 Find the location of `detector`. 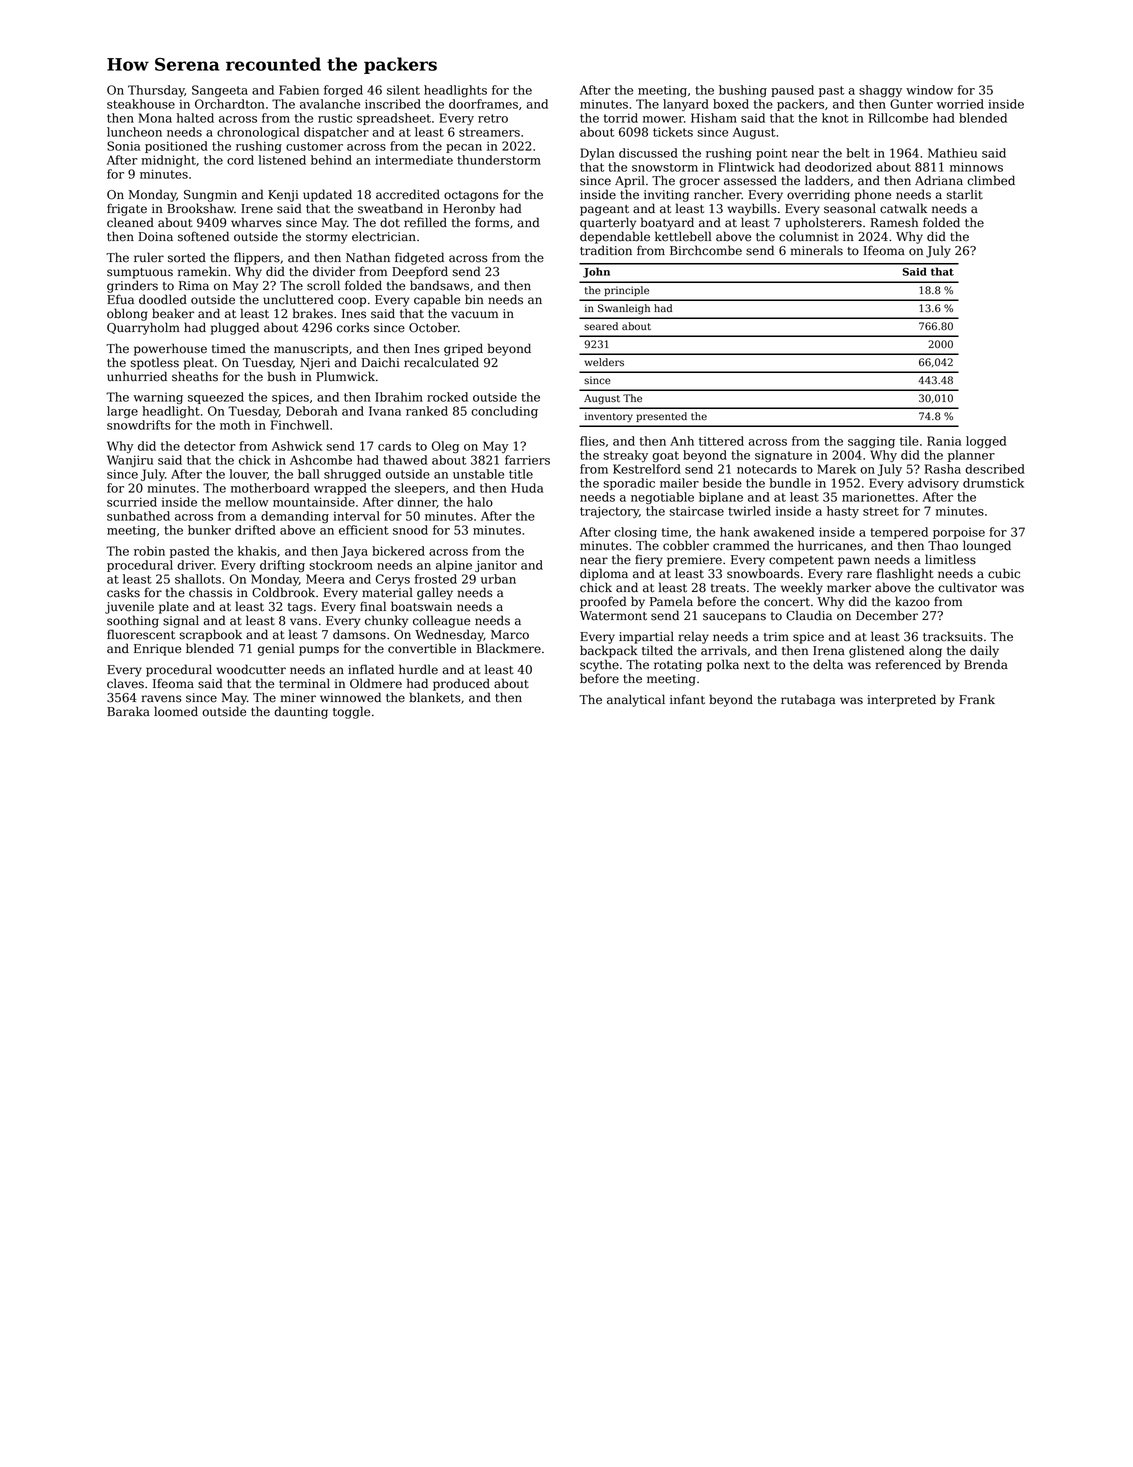

detector is located at coordinates (210, 446).
